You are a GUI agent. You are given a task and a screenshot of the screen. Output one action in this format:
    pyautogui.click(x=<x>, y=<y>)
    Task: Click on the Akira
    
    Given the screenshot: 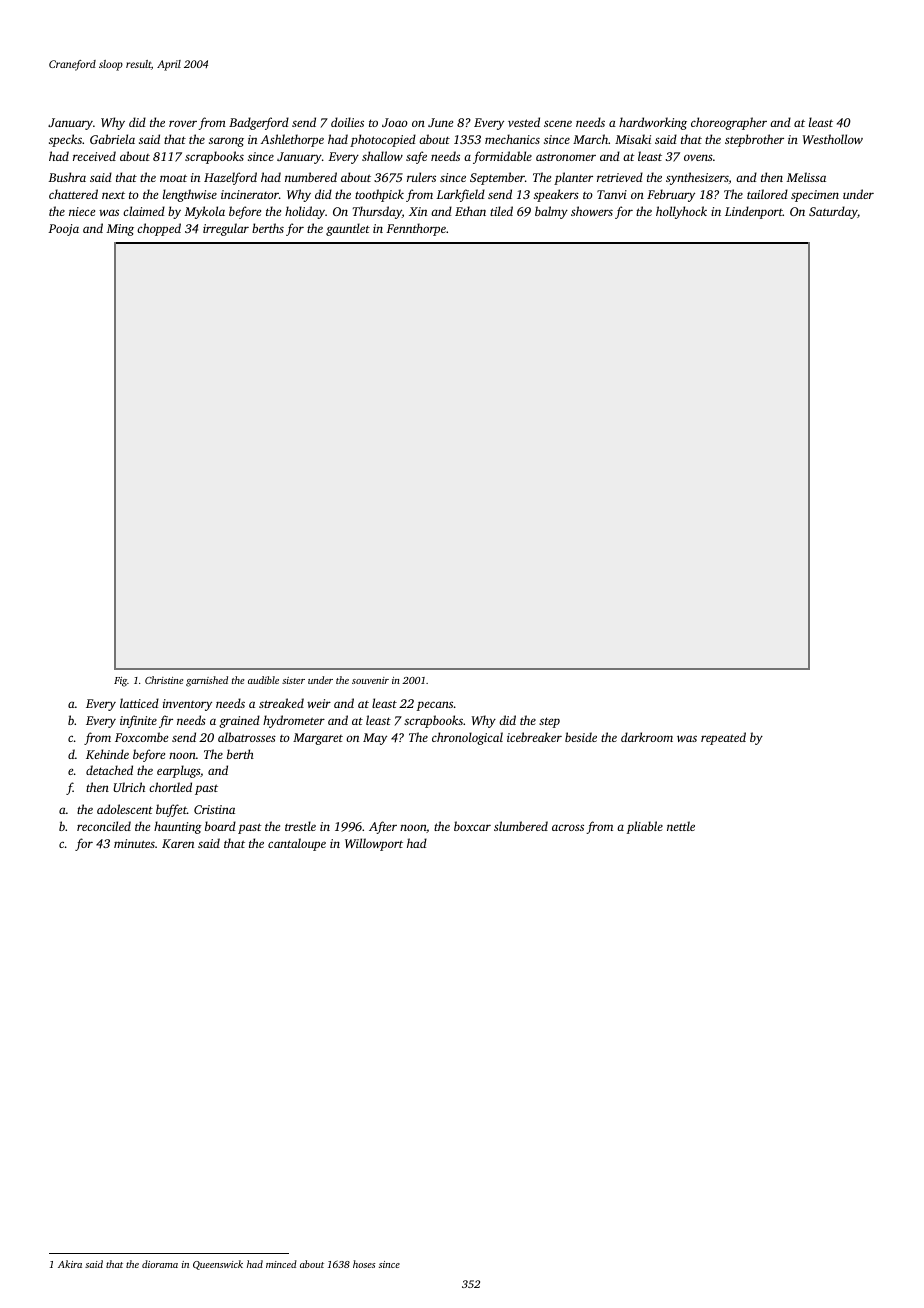 What is the action you would take?
    pyautogui.click(x=70, y=1264)
